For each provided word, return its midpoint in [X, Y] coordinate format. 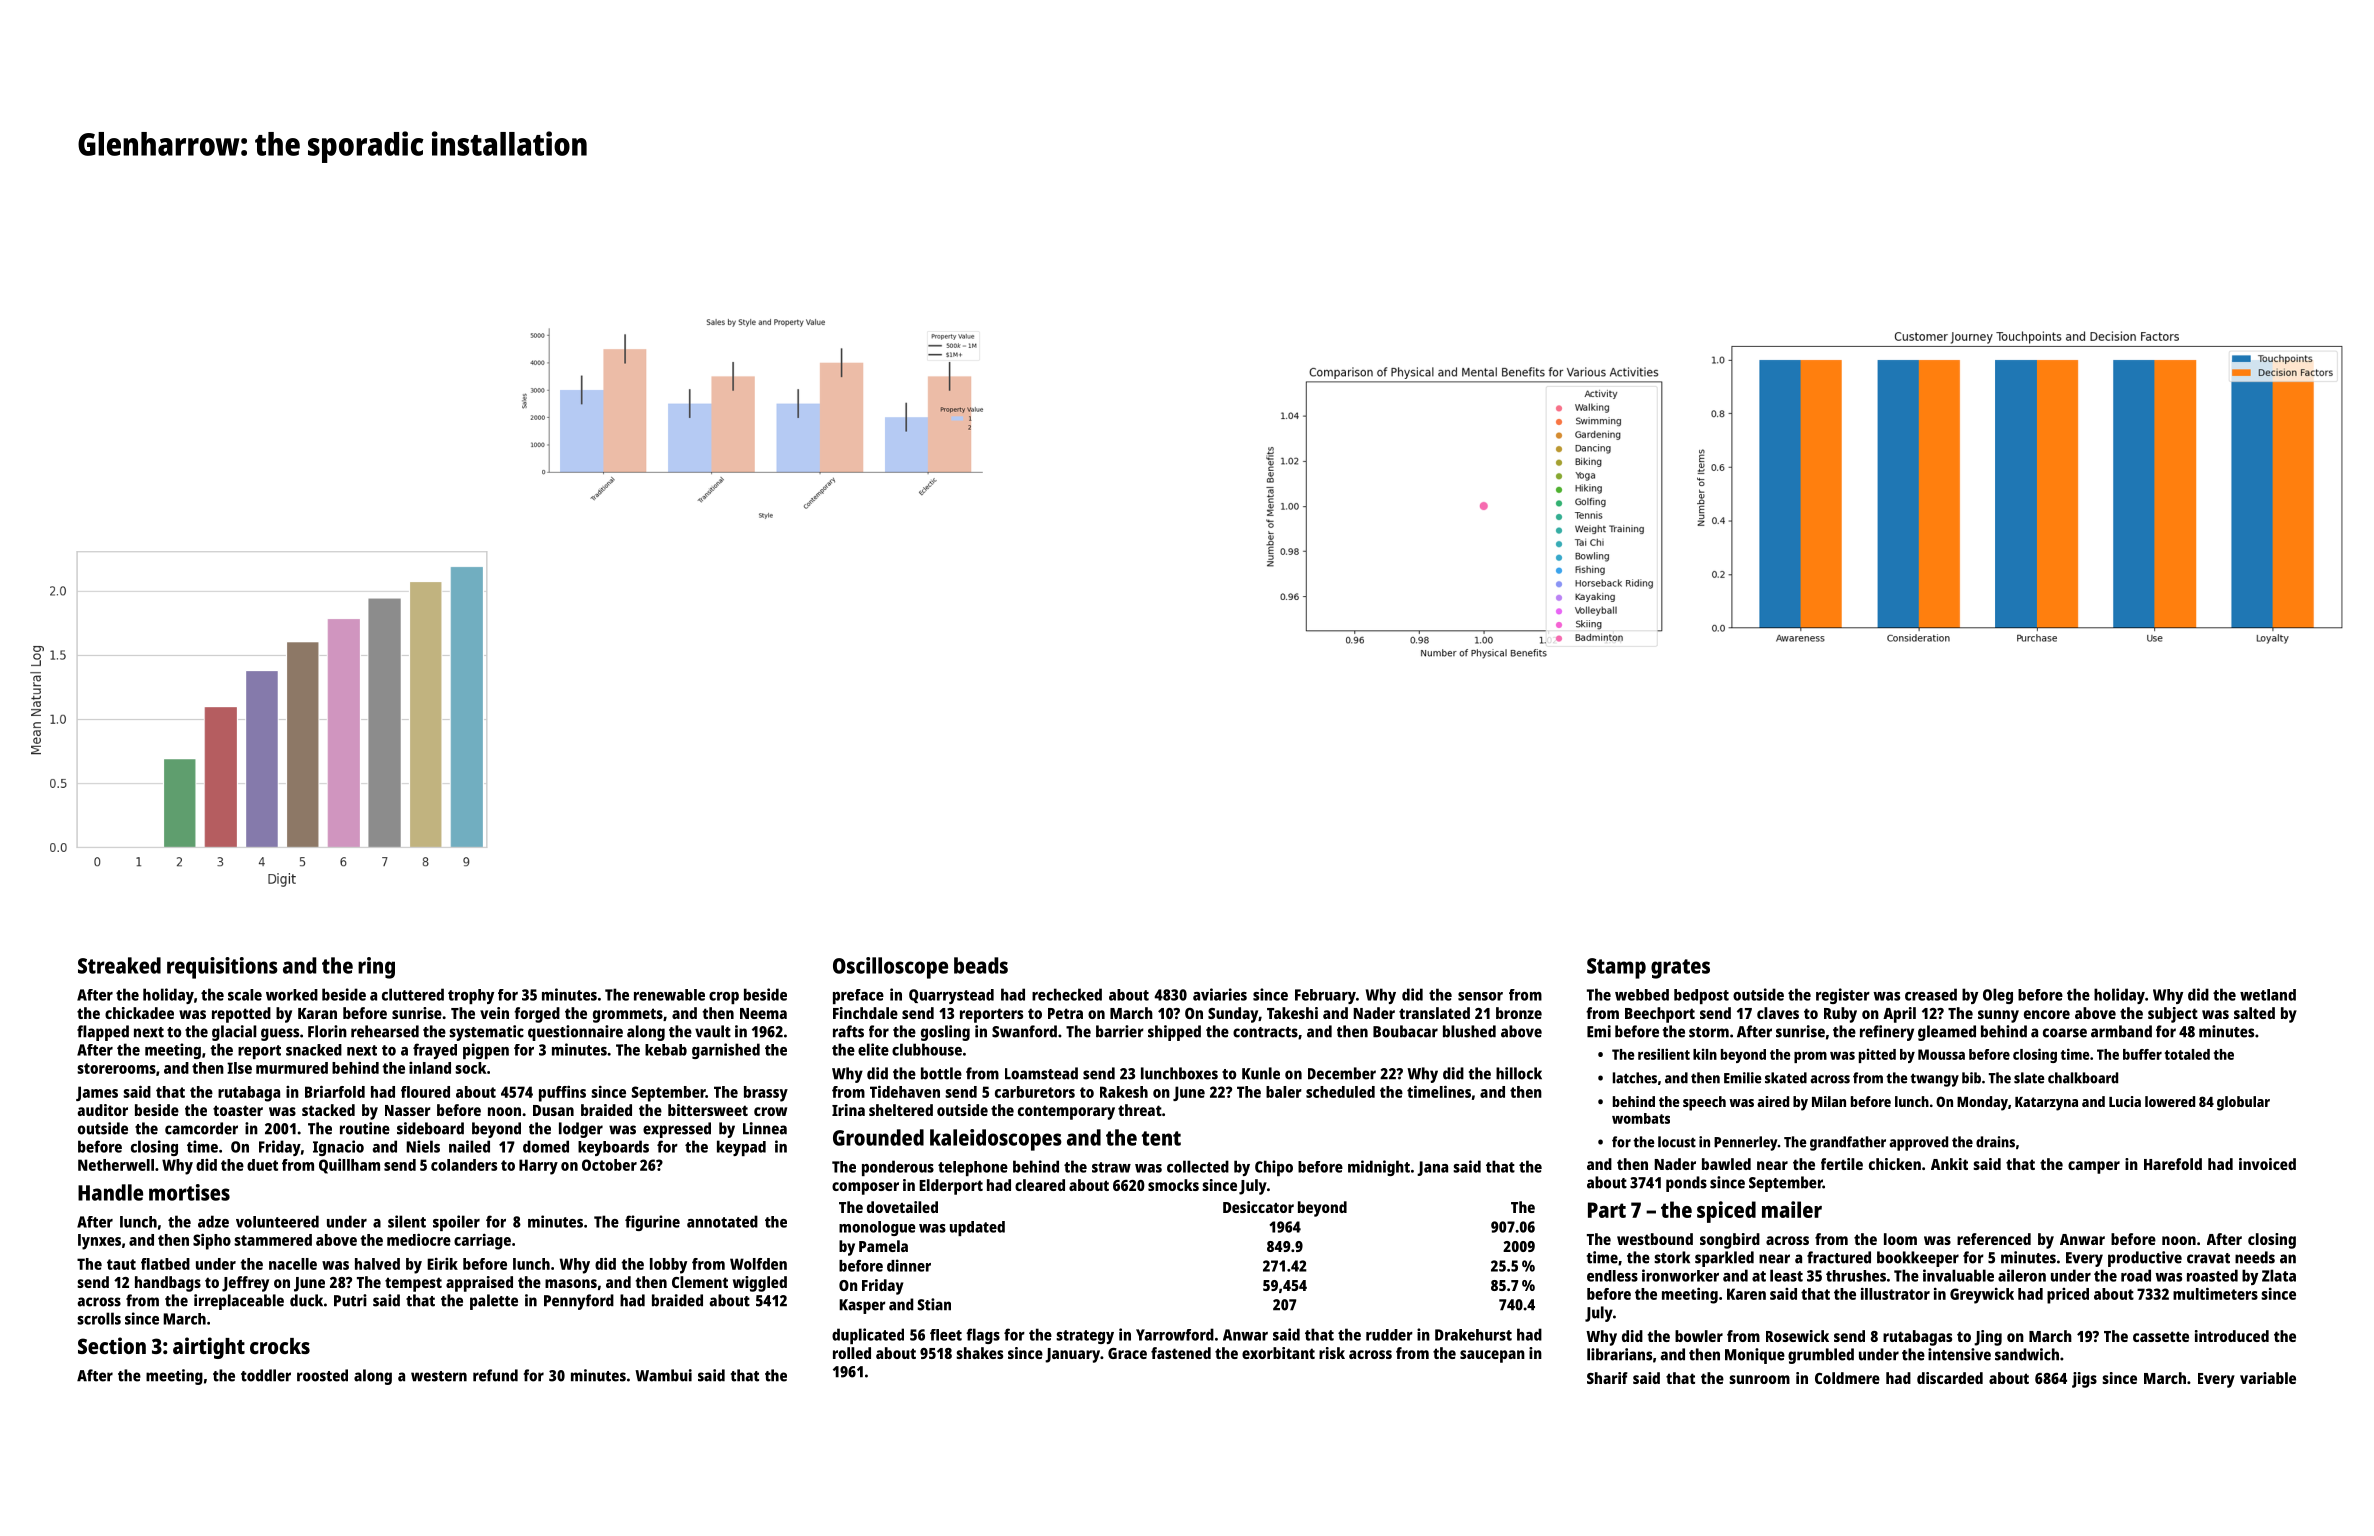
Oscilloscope [890, 968]
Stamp [1616, 968]
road [2136, 1275]
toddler [266, 1375]
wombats [1641, 1118]
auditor [102, 1110]
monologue [877, 1228]
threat [1140, 1110]
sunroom [1759, 1379]
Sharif [1607, 1378]
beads [981, 965]
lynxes [99, 1242]
